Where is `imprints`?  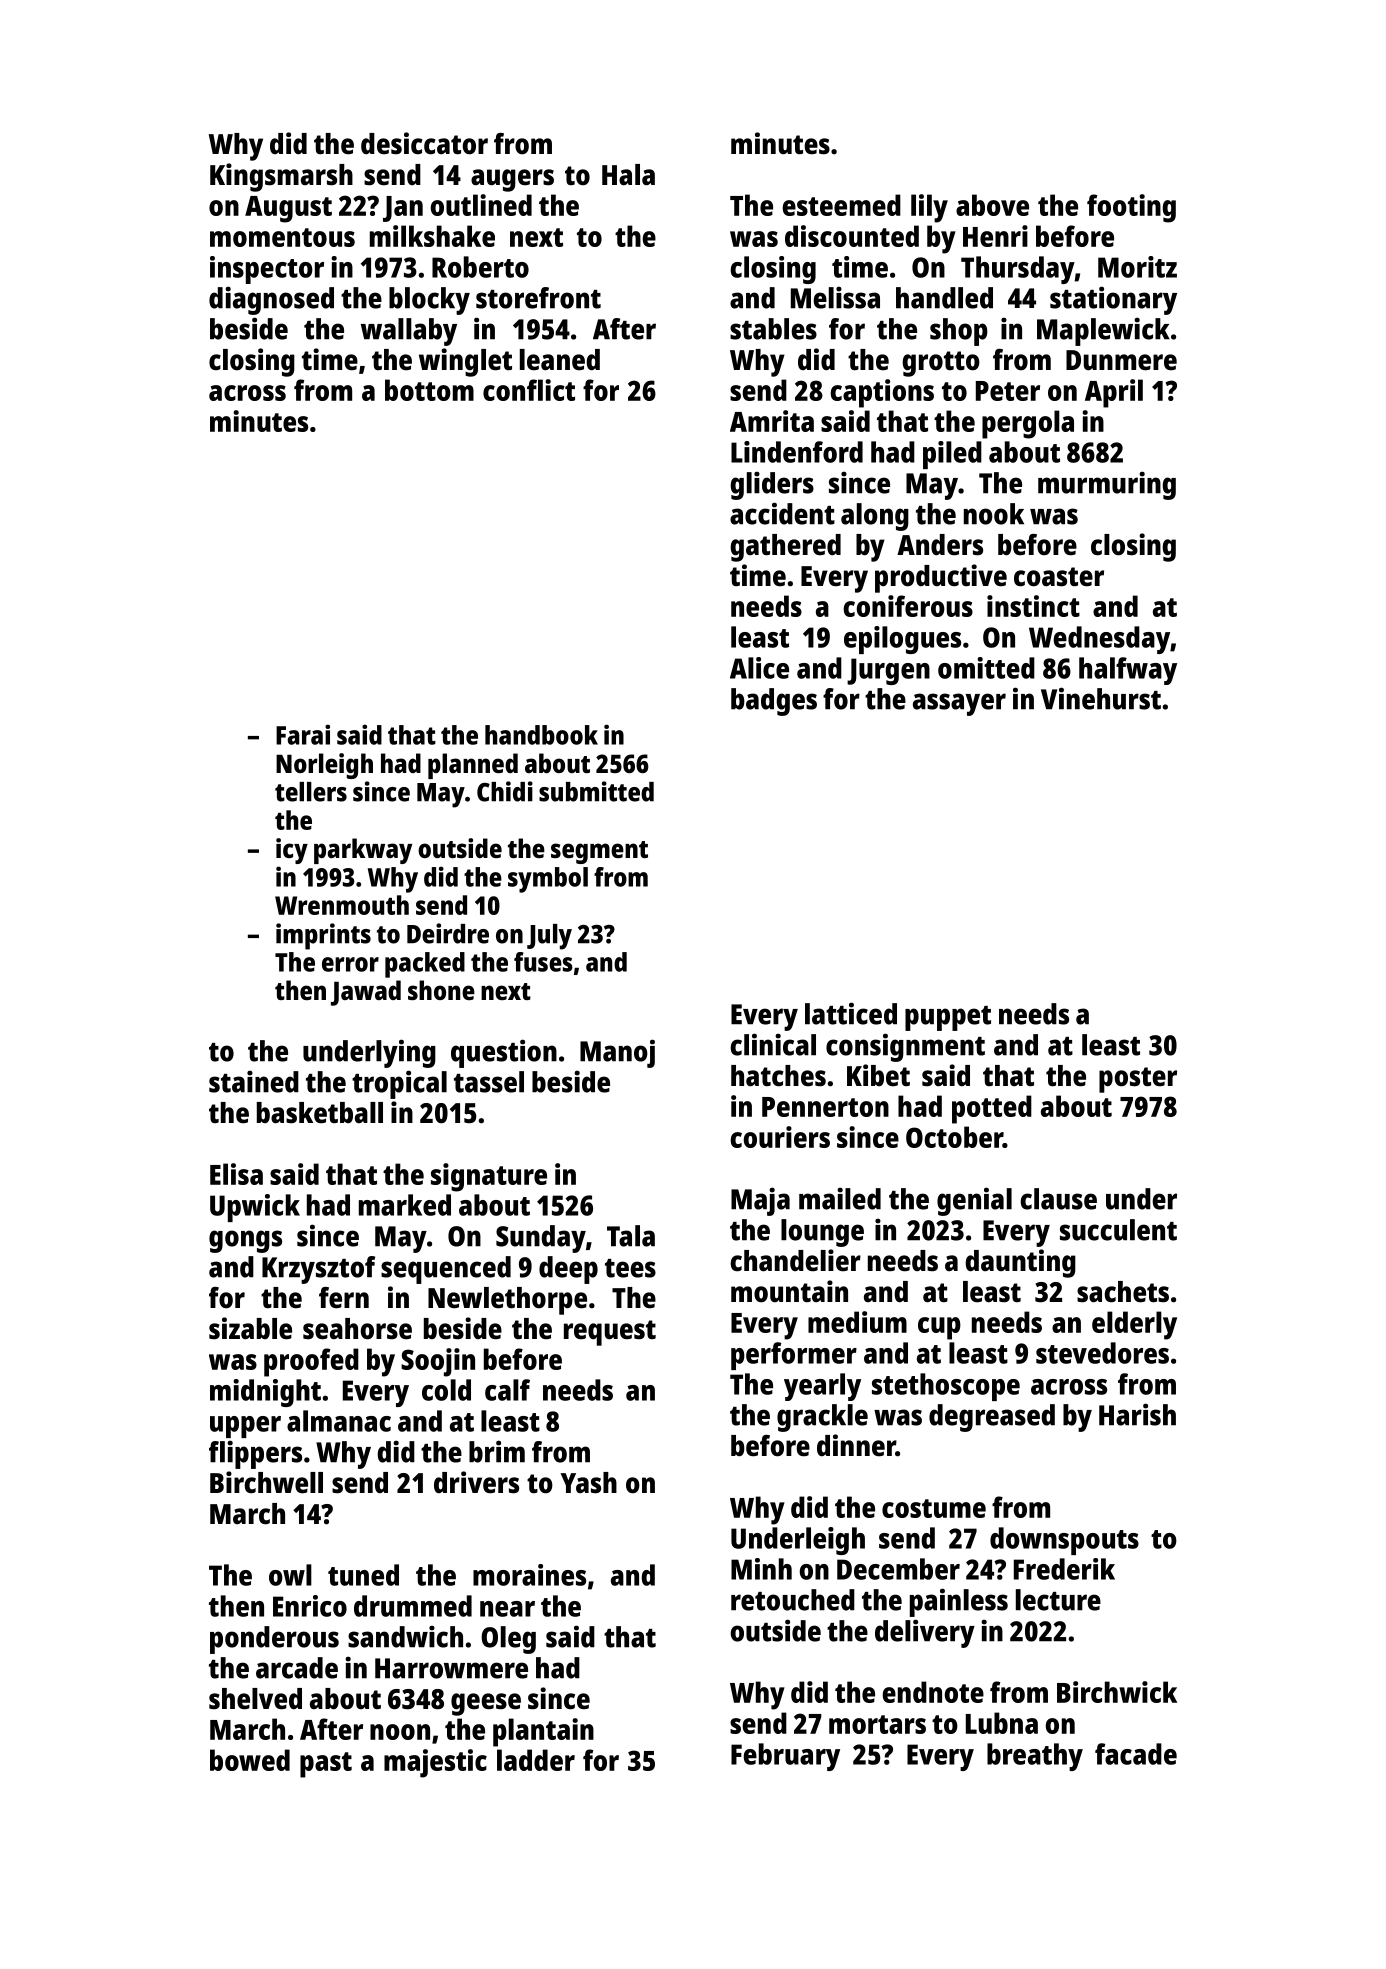 imprints is located at coordinates (323, 936).
